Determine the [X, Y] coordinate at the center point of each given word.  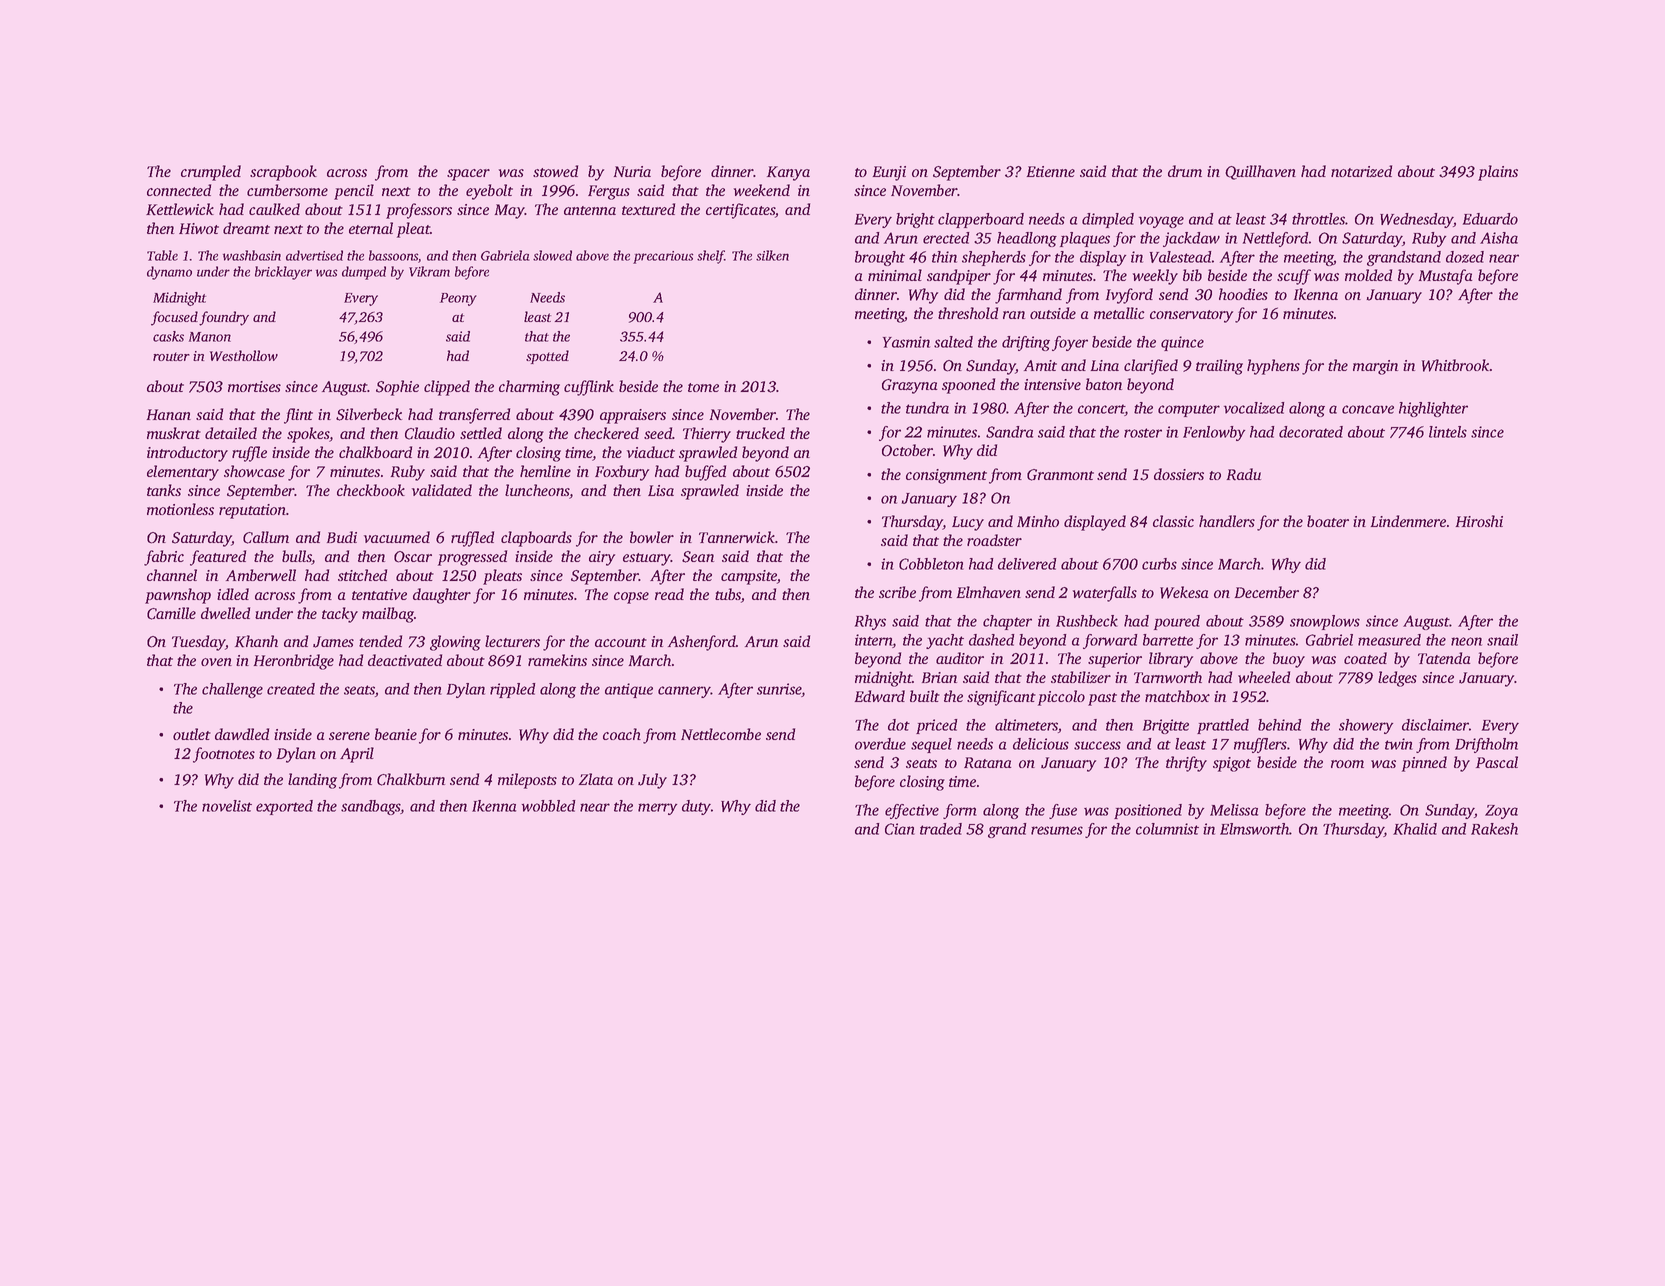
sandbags [371, 807]
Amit [1040, 365]
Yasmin [906, 342]
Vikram [429, 271]
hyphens [1273, 367]
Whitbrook [1456, 365]
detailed [231, 433]
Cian [900, 829]
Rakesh [1494, 829]
